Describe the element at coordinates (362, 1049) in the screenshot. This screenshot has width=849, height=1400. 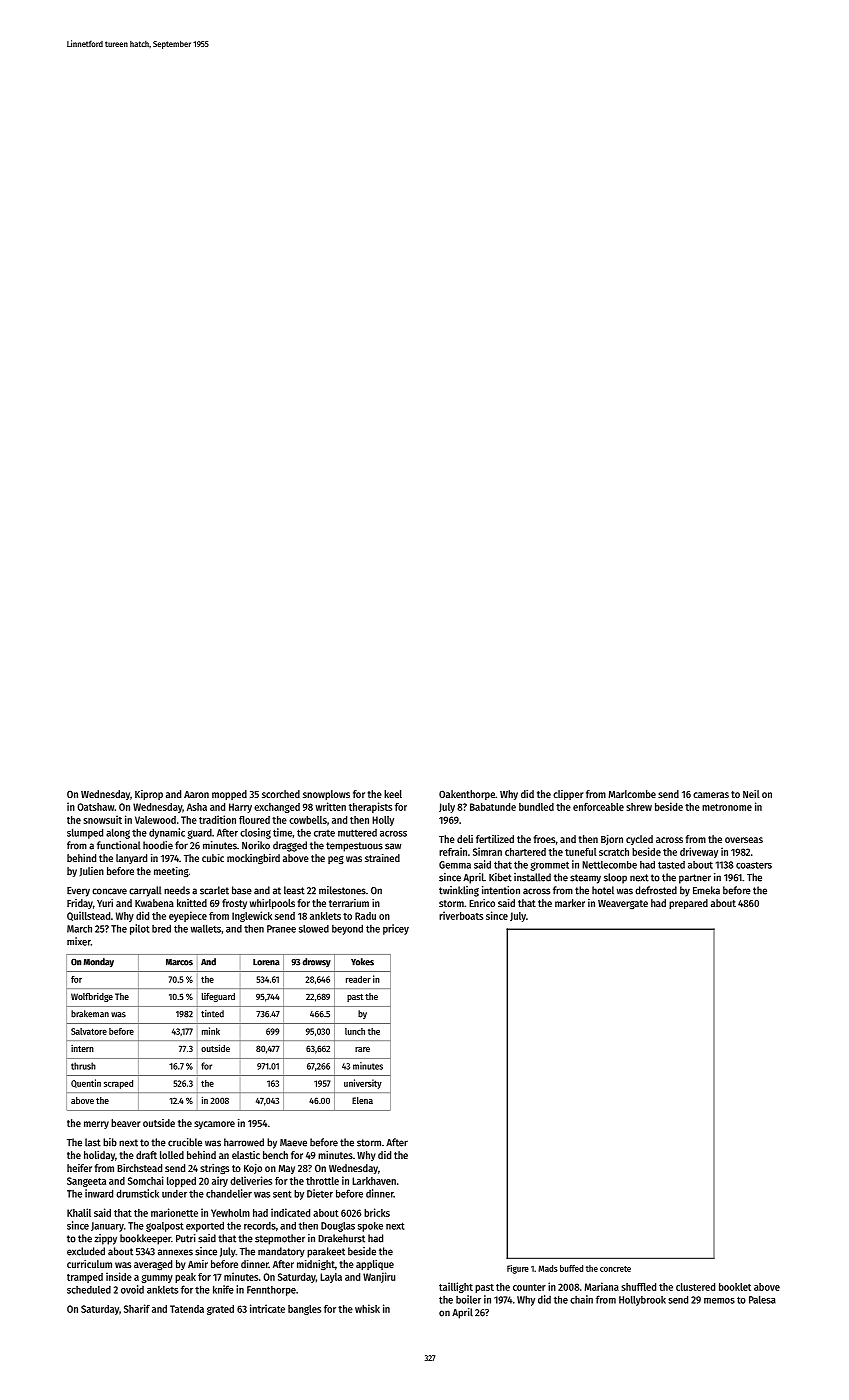
I see `rare` at that location.
